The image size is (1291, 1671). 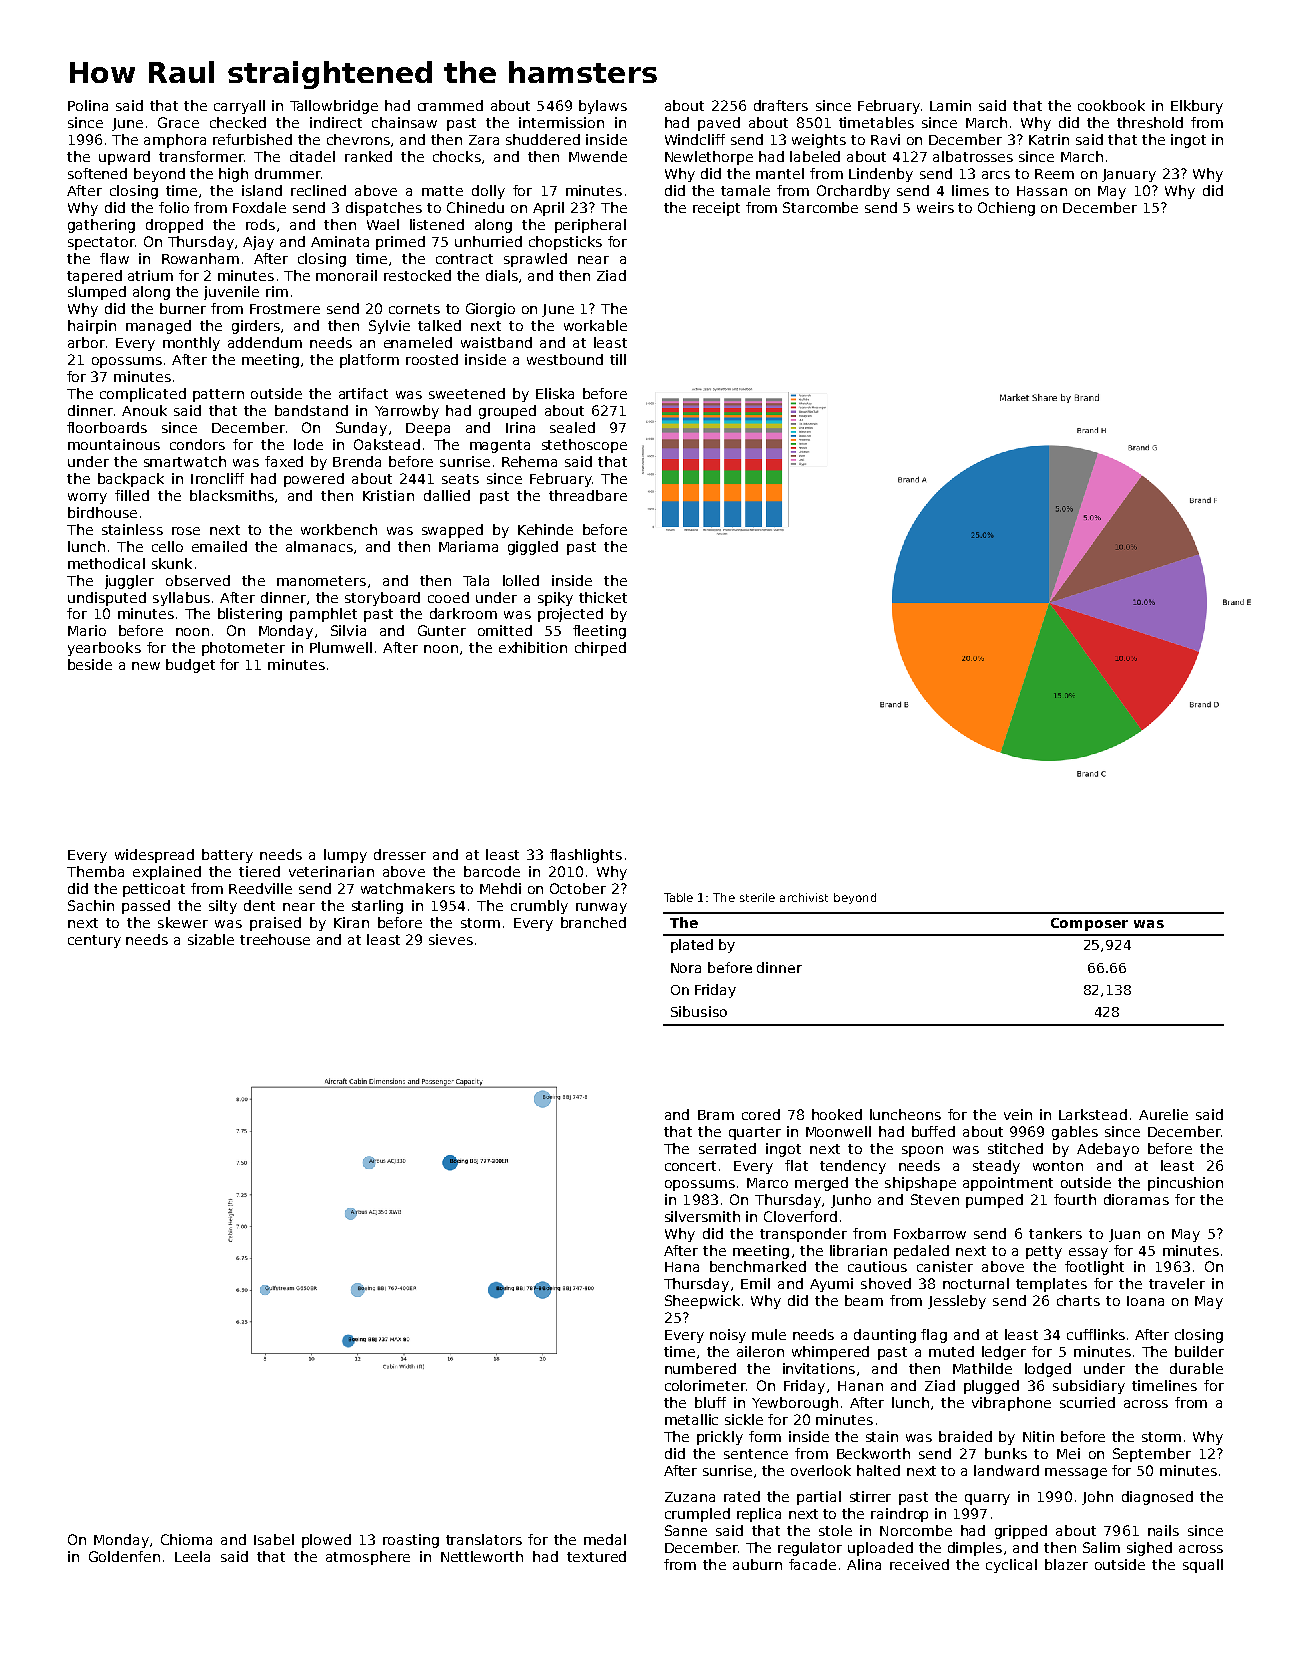 What do you see at coordinates (595, 325) in the document?
I see `workable` at bounding box center [595, 325].
